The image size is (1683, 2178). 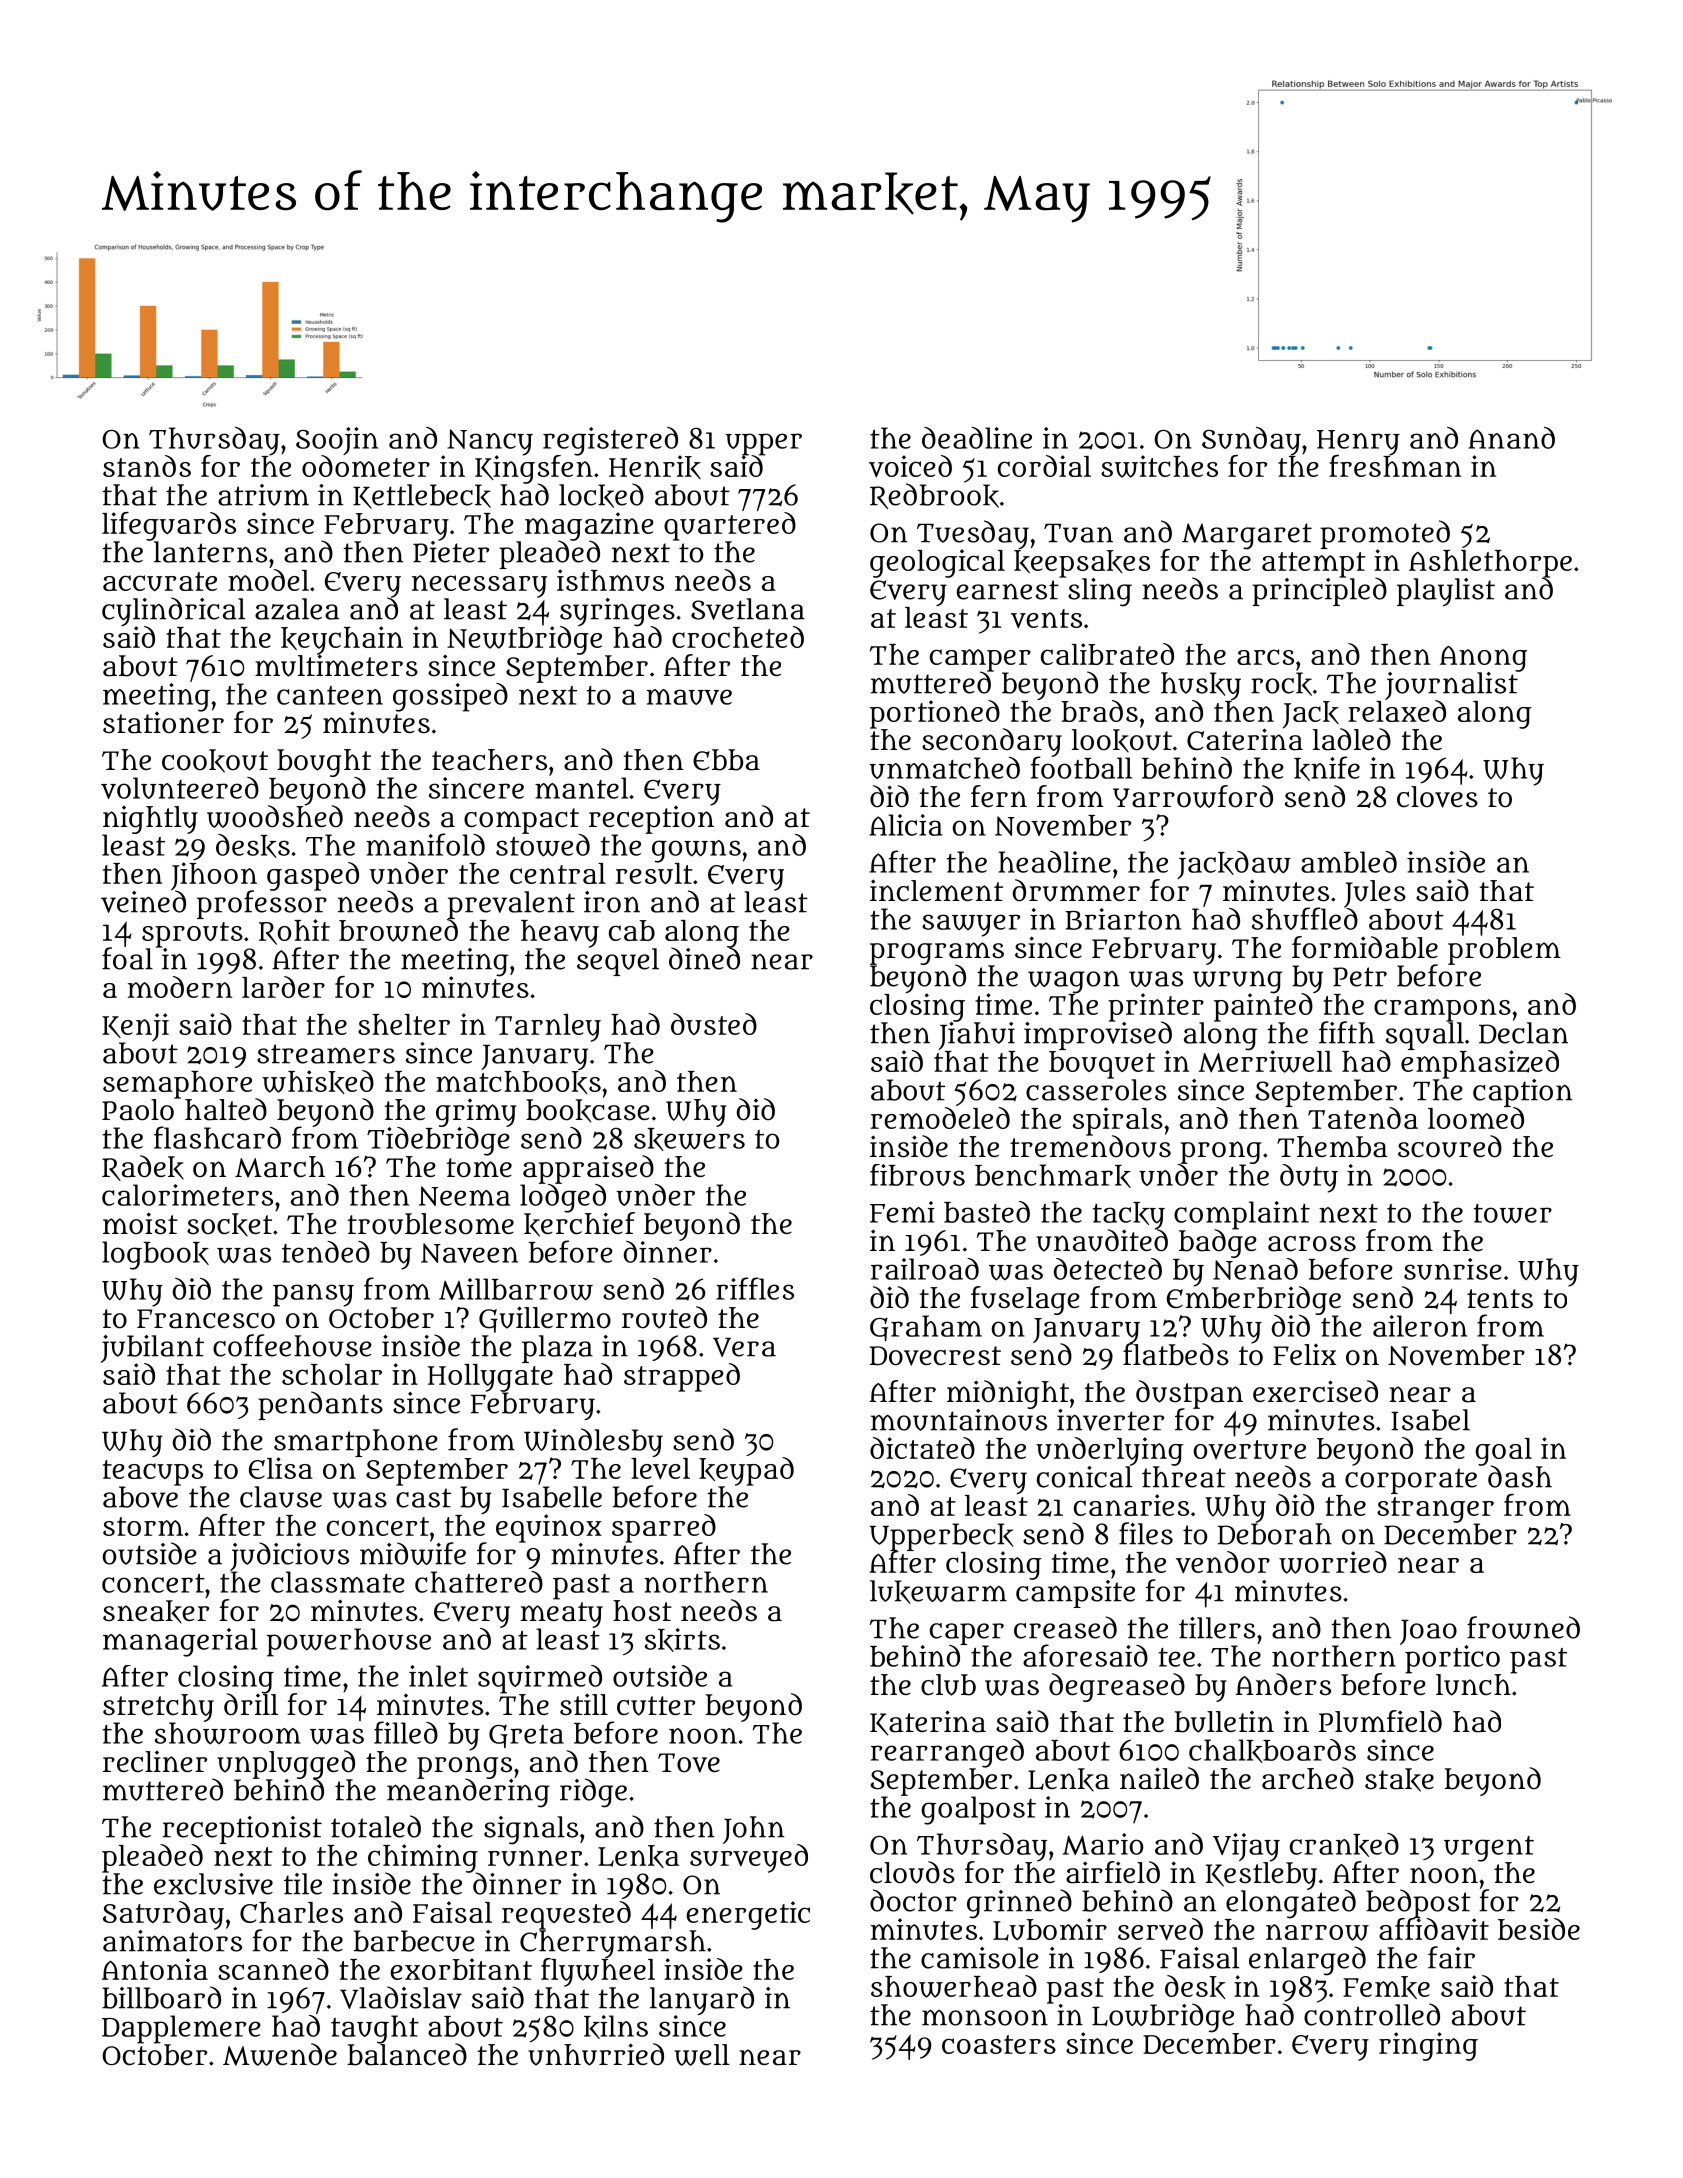 What do you see at coordinates (337, 441) in the image?
I see `Soojin` at bounding box center [337, 441].
